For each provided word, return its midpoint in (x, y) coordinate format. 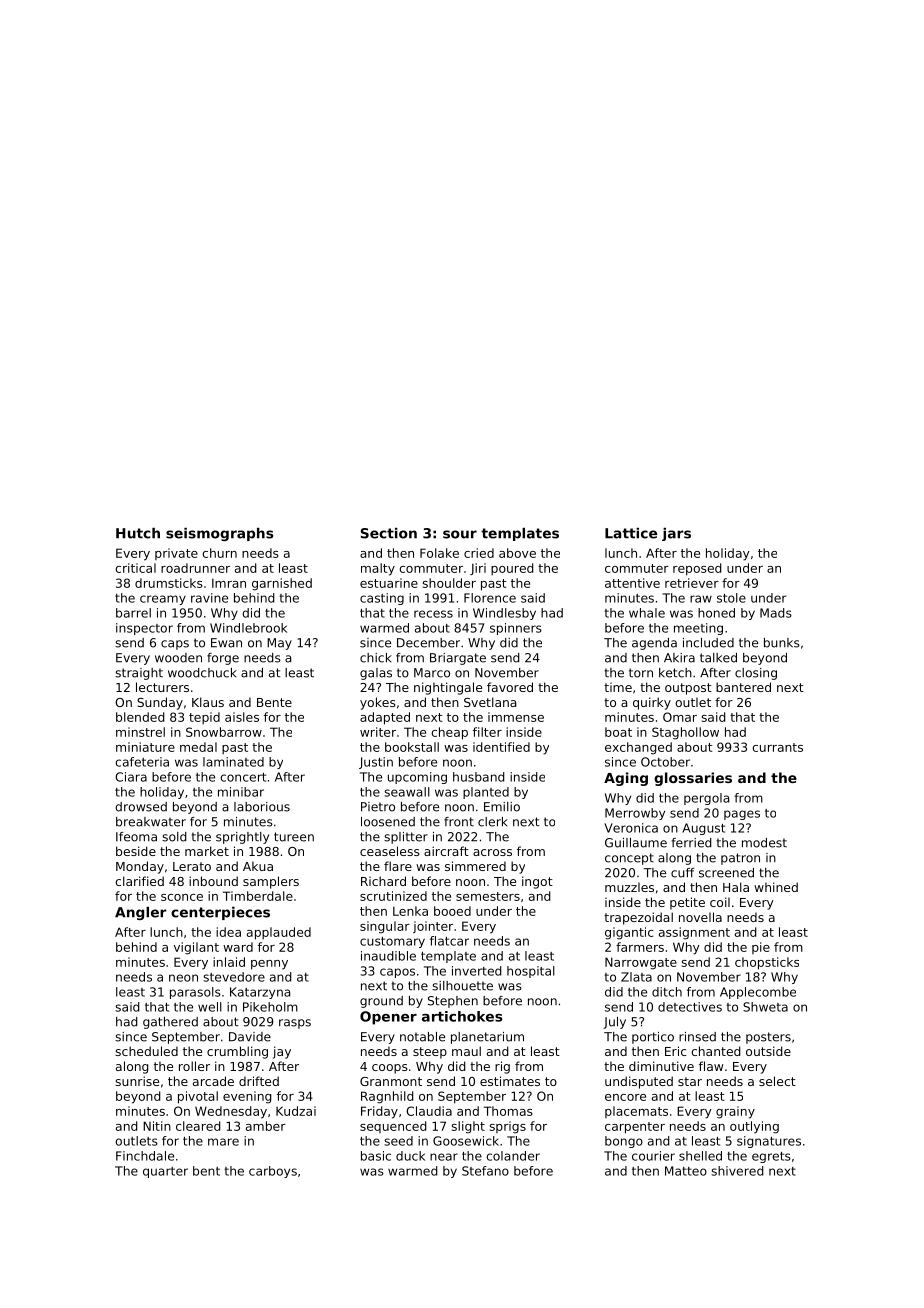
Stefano (485, 1171)
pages (742, 815)
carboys (273, 1172)
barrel (133, 613)
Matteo (686, 1171)
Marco (432, 673)
